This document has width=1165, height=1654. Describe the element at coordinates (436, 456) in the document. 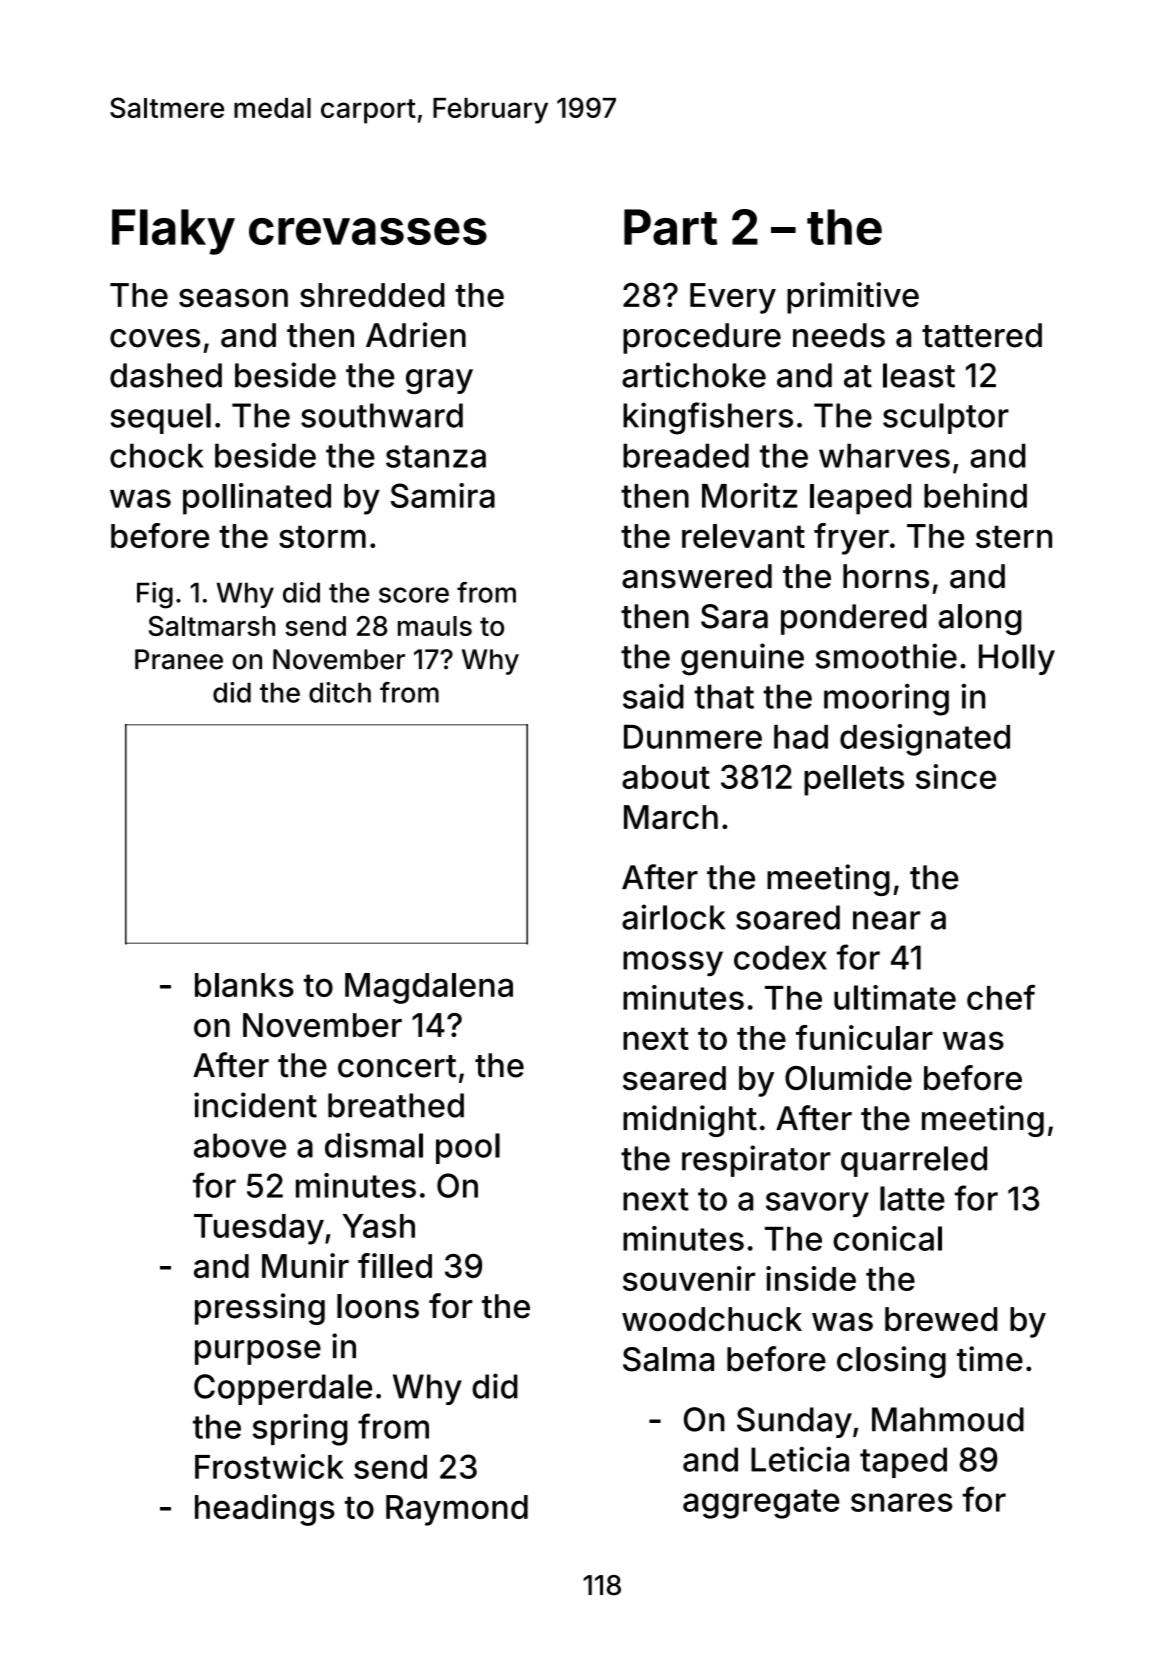

I see `stanza` at that location.
